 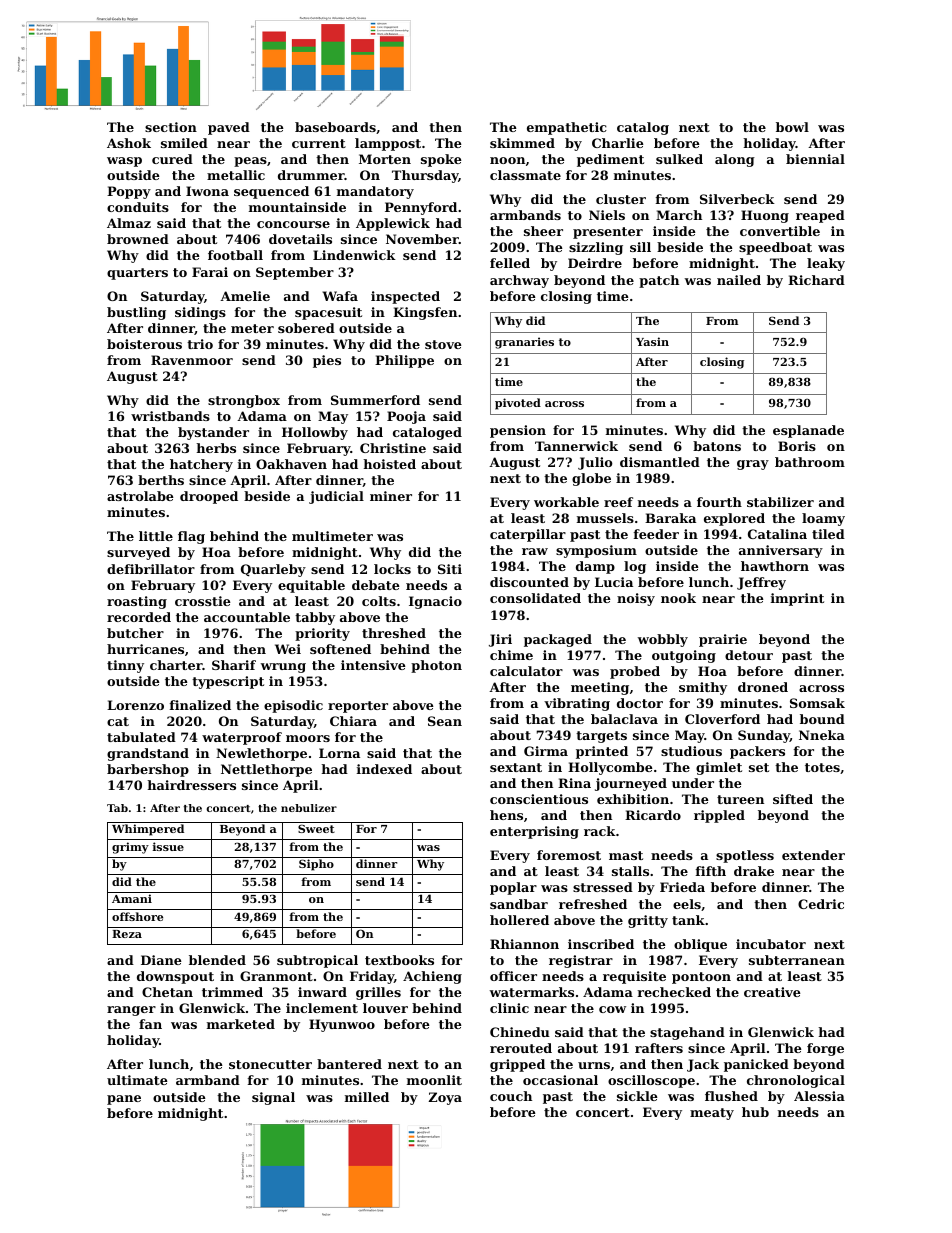 I want to click on discounted, so click(x=529, y=582).
